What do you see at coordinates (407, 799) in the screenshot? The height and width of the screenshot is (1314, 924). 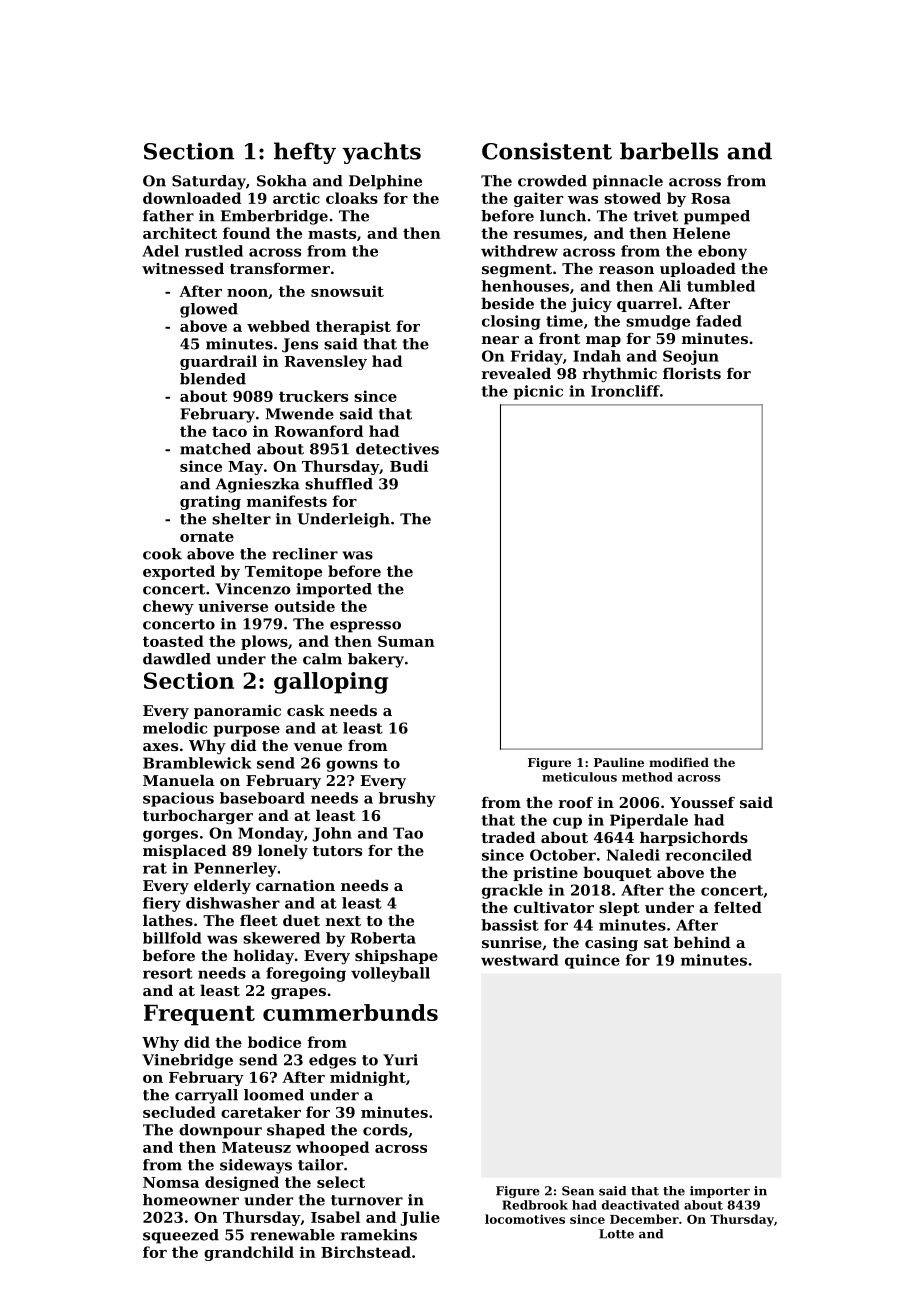 I see `brushy` at bounding box center [407, 799].
